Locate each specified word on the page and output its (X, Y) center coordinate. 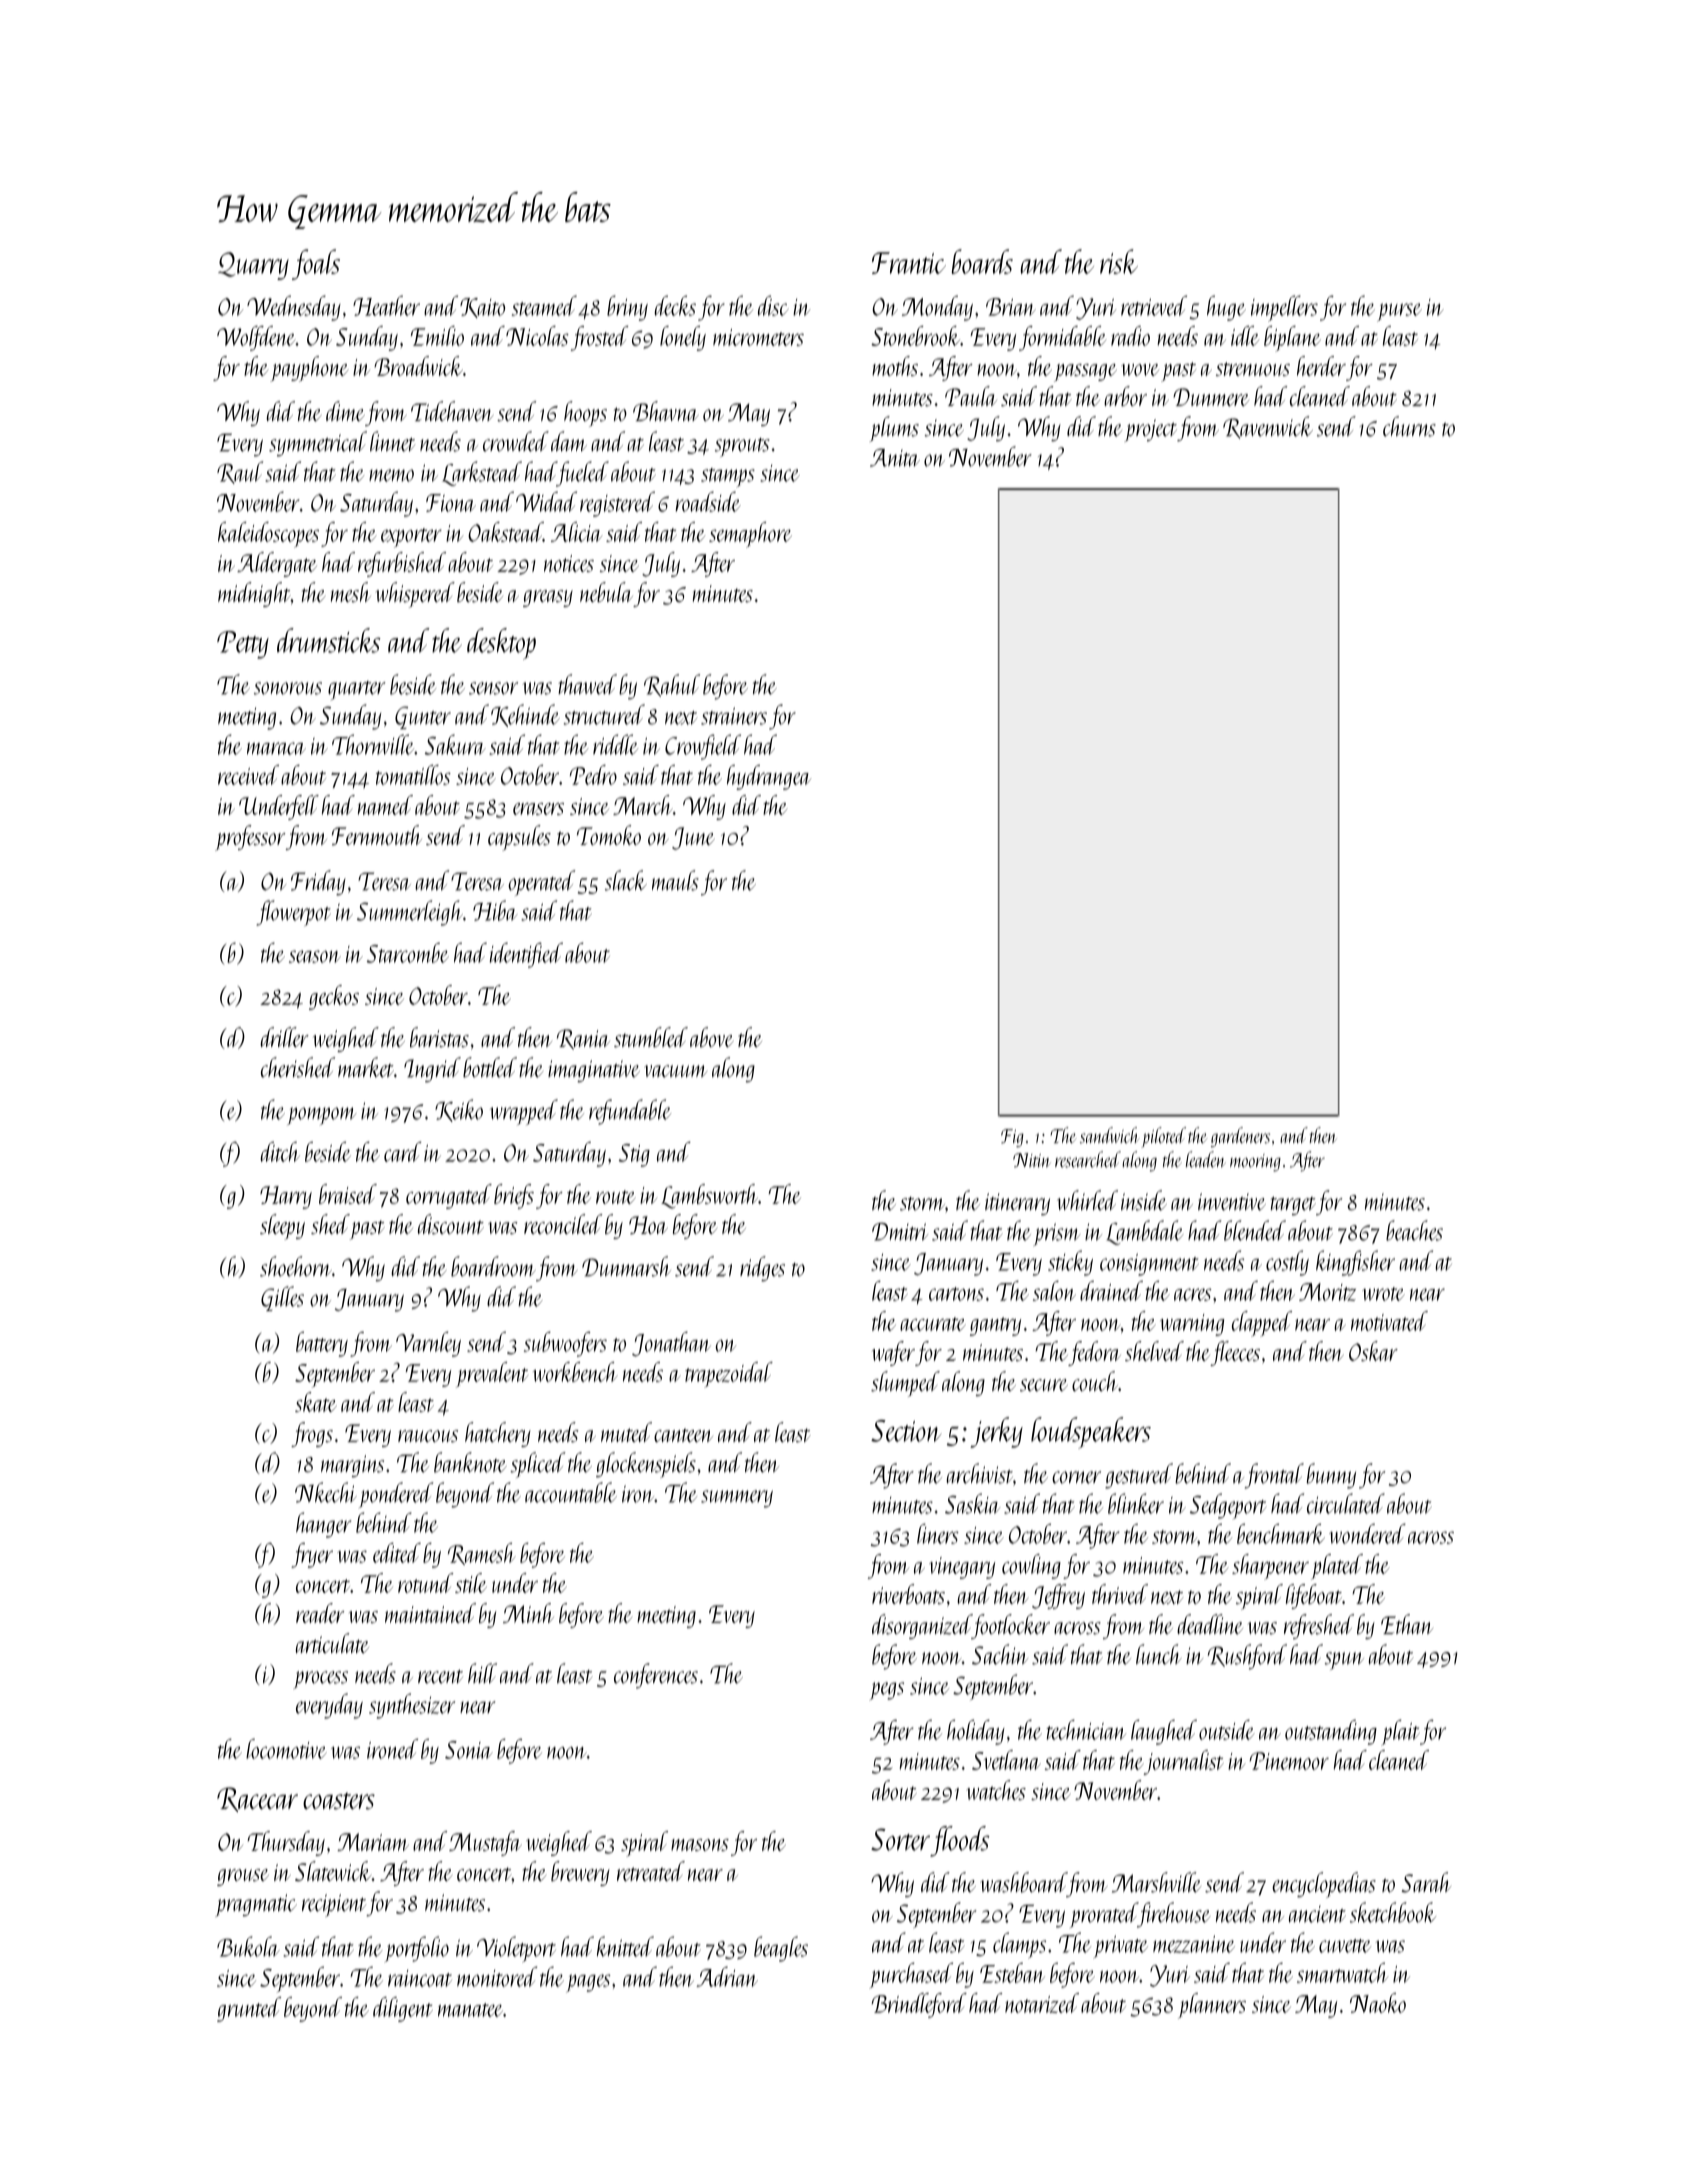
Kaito (482, 308)
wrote (1383, 1294)
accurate (933, 1324)
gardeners (1240, 1137)
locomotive (286, 1749)
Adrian (727, 1976)
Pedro (593, 775)
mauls (675, 880)
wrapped (524, 1112)
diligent (403, 2009)
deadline (1210, 1624)
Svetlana (1006, 1760)
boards (982, 261)
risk (1119, 261)
